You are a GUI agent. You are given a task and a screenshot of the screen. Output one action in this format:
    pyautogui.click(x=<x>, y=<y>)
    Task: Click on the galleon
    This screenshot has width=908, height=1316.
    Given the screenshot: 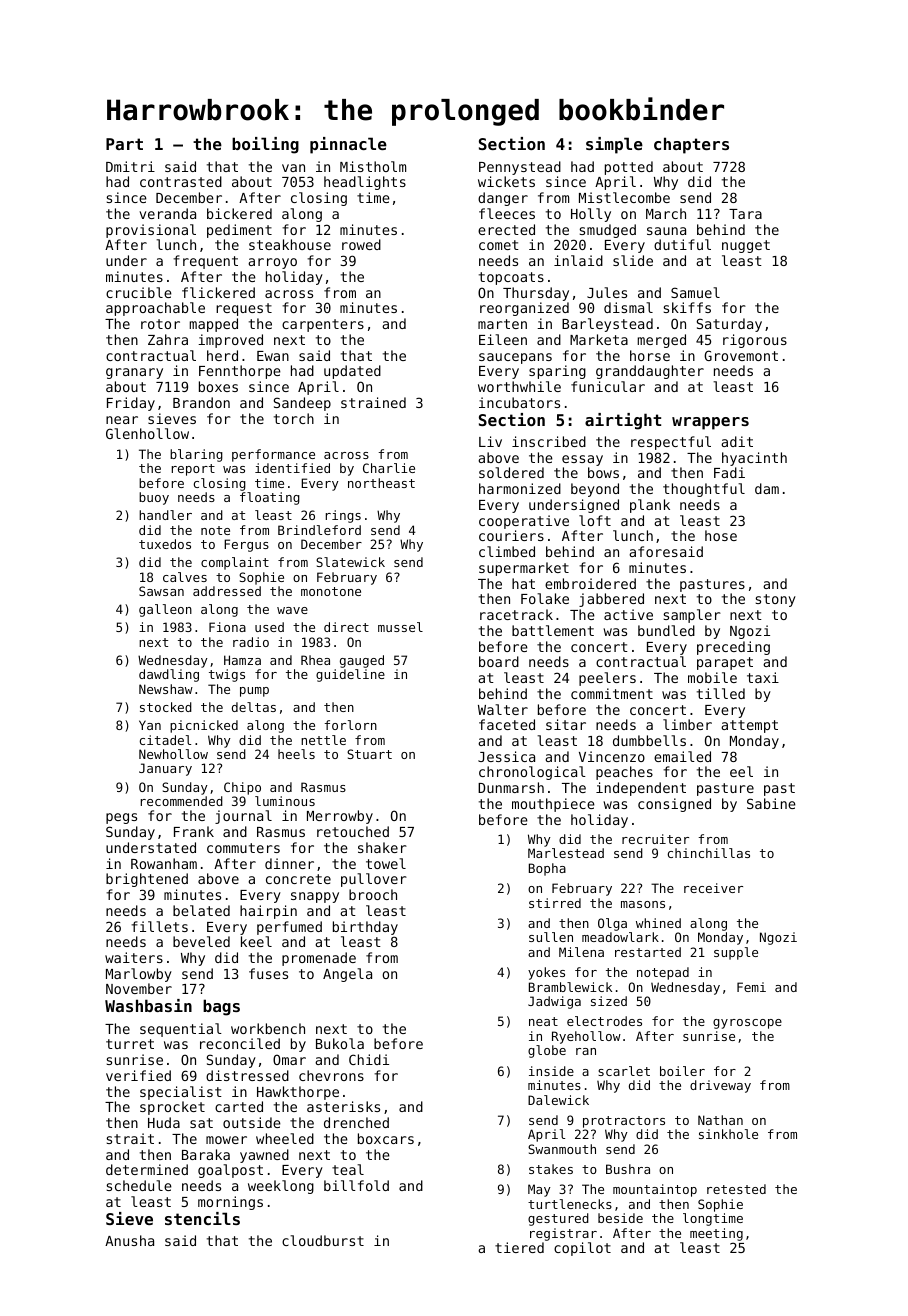 What is the action you would take?
    pyautogui.click(x=165, y=610)
